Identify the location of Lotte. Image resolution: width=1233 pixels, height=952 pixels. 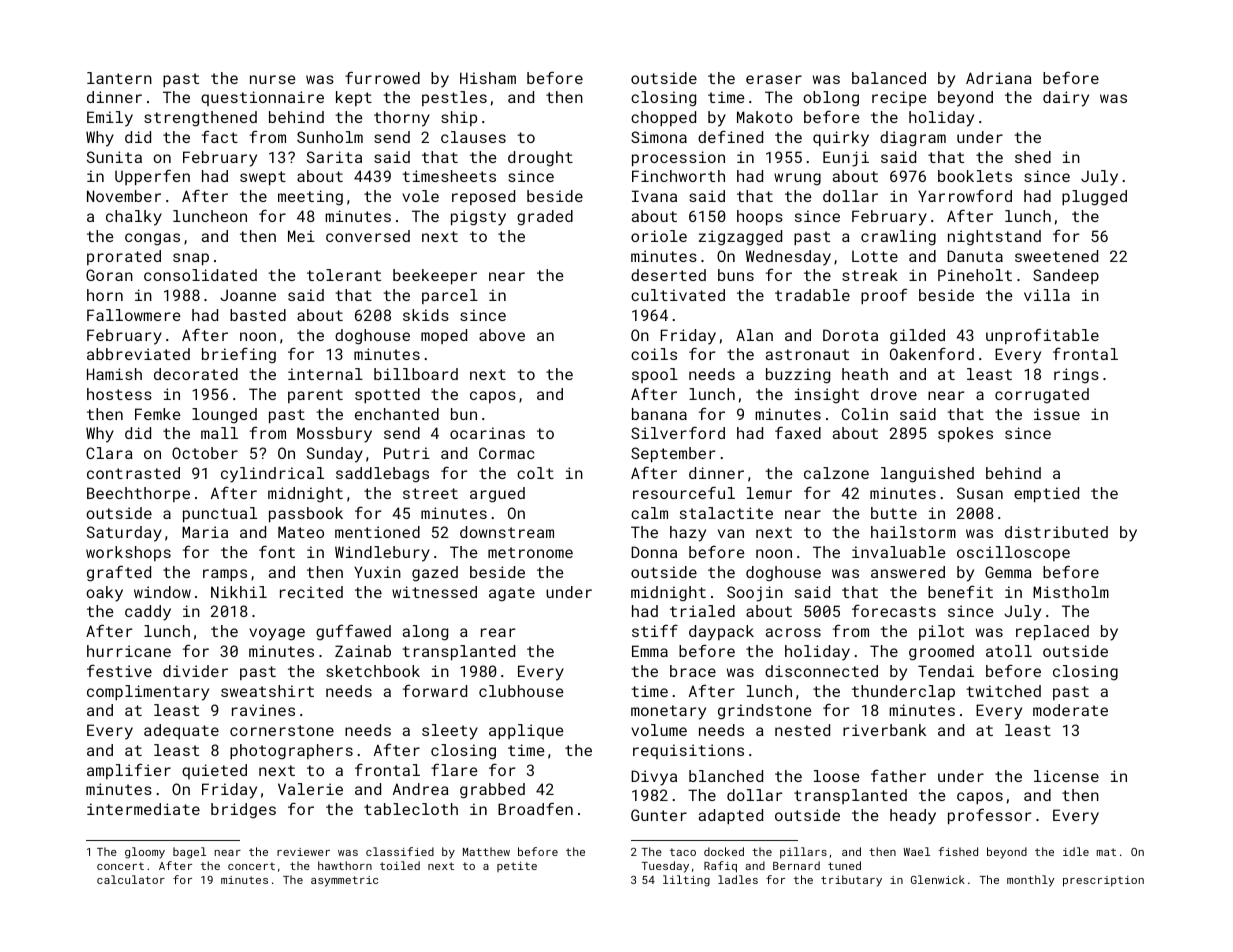
(875, 256).
